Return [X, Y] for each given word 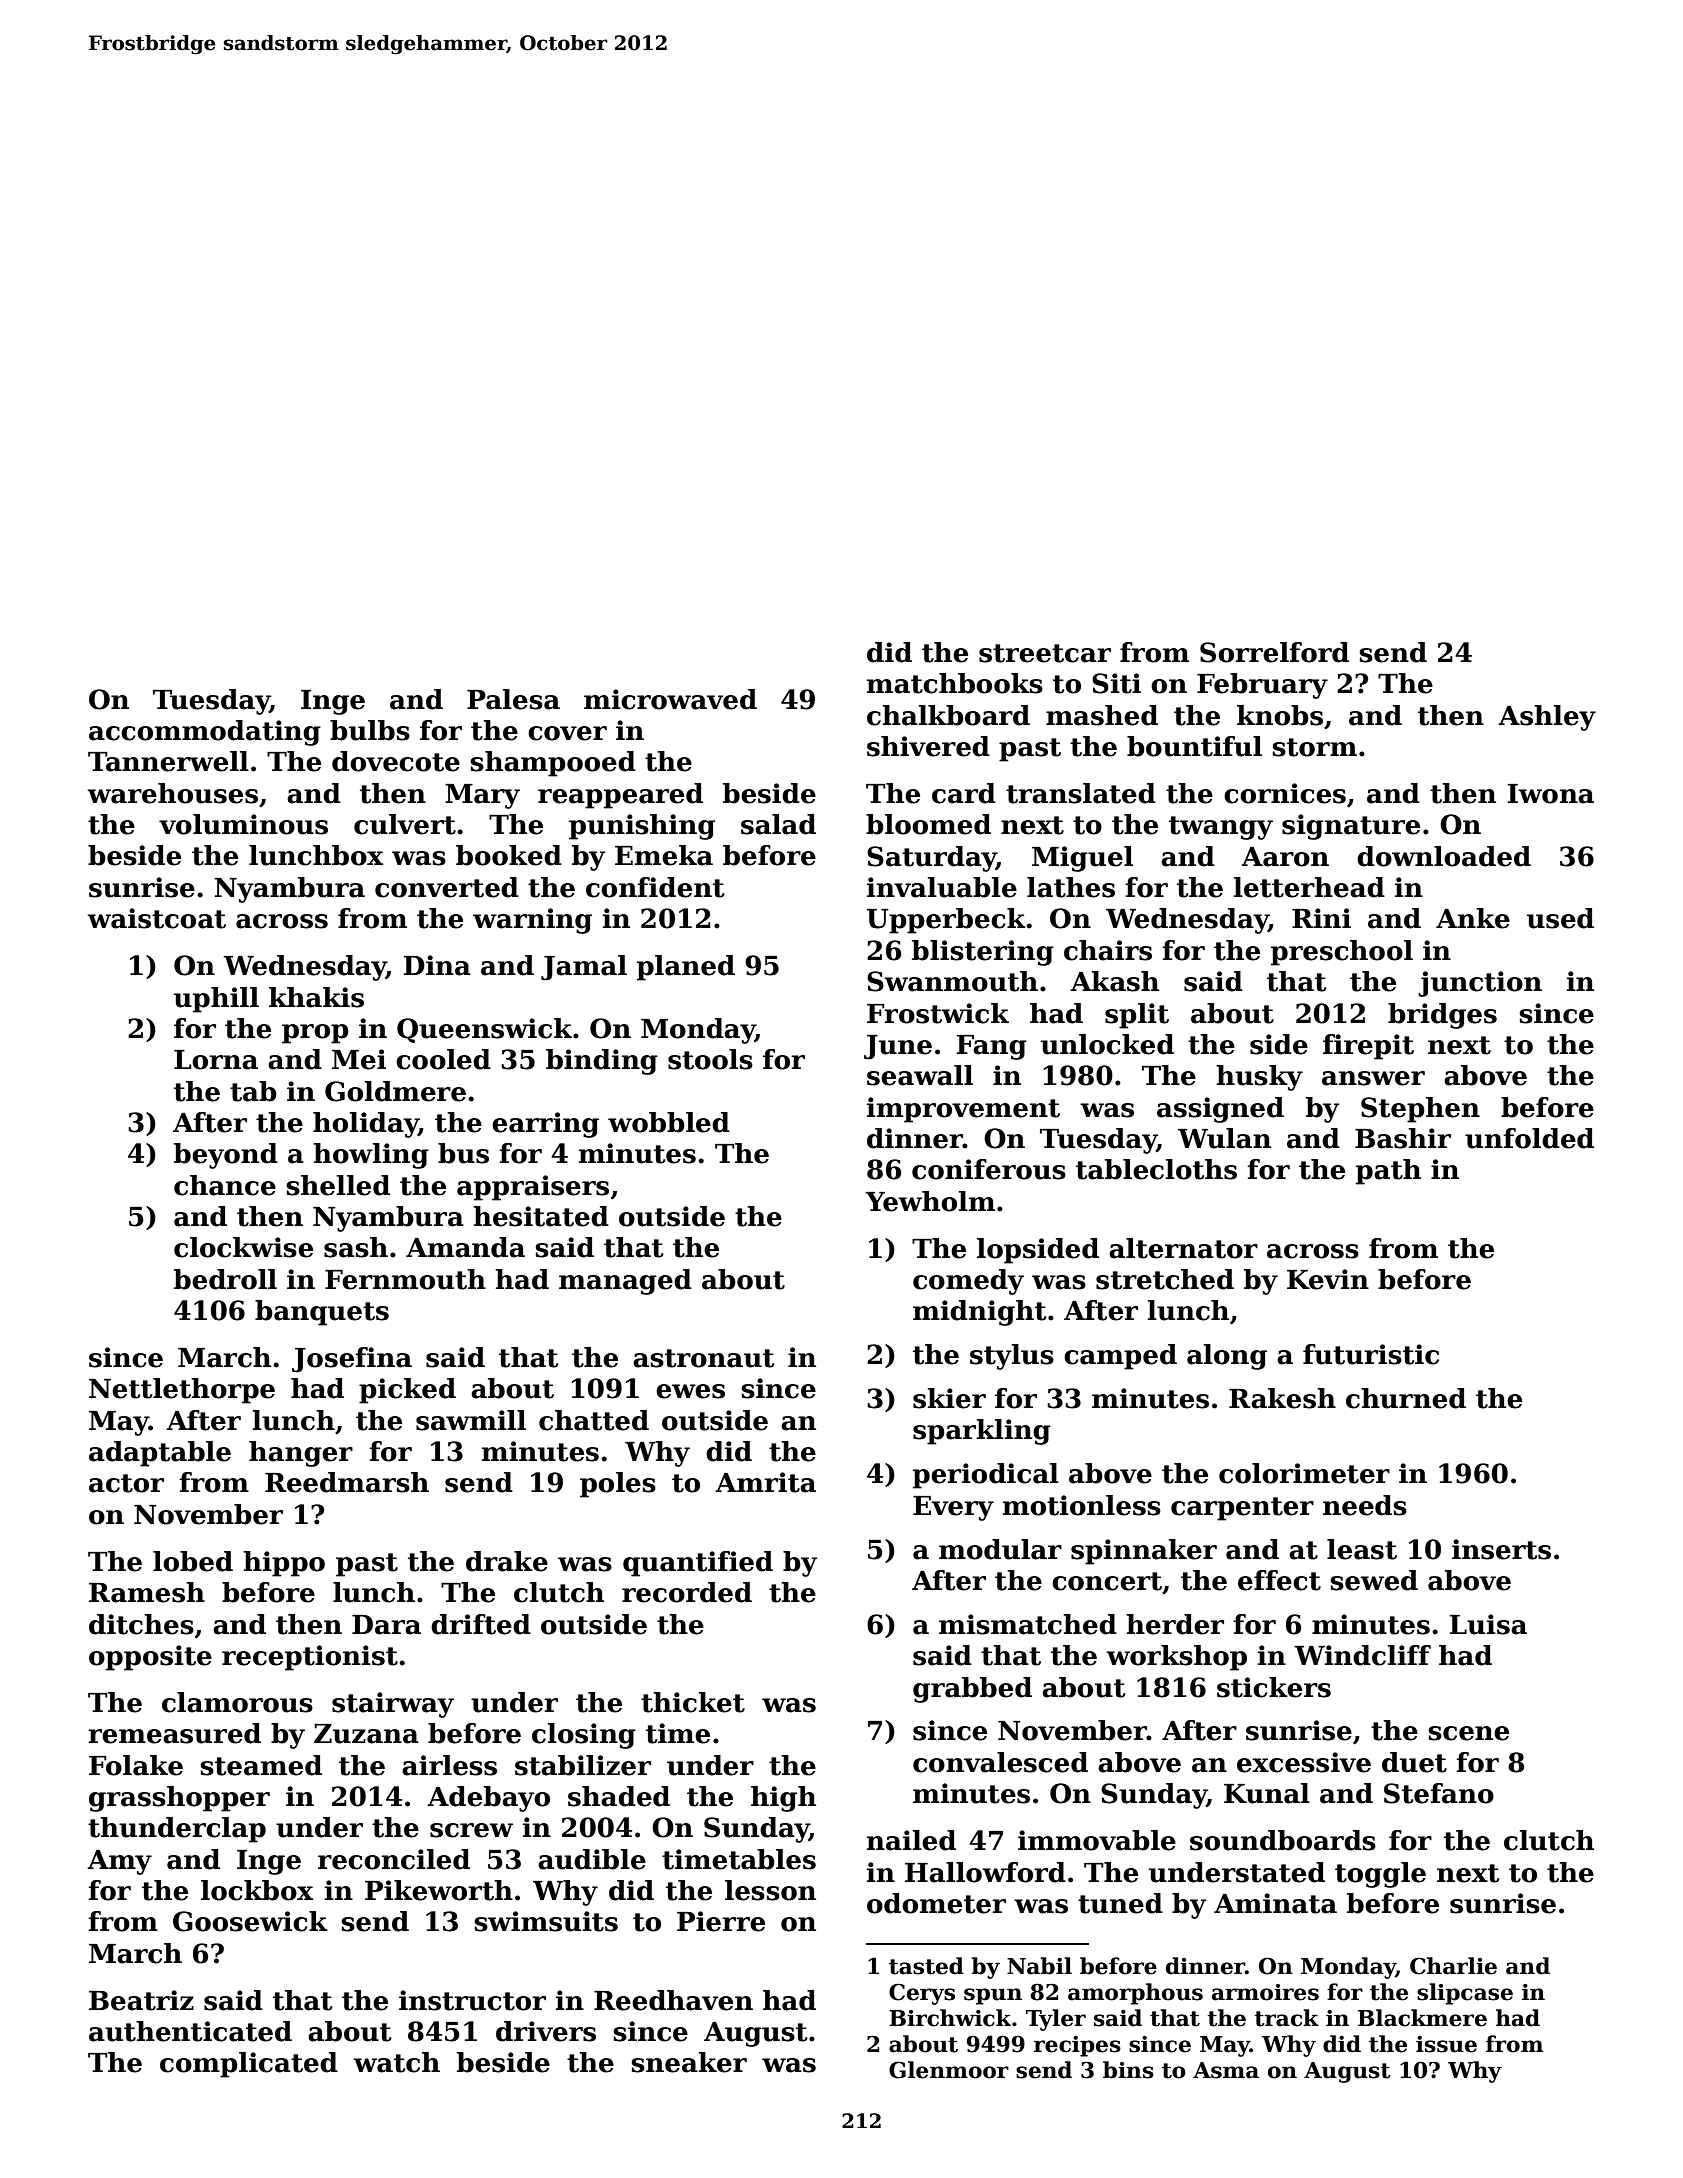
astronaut [703, 1358]
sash [356, 1247]
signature [1351, 827]
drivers [546, 2031]
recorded [687, 1592]
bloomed [928, 824]
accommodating [205, 733]
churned [1406, 1398]
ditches [141, 1624]
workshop [1176, 1658]
